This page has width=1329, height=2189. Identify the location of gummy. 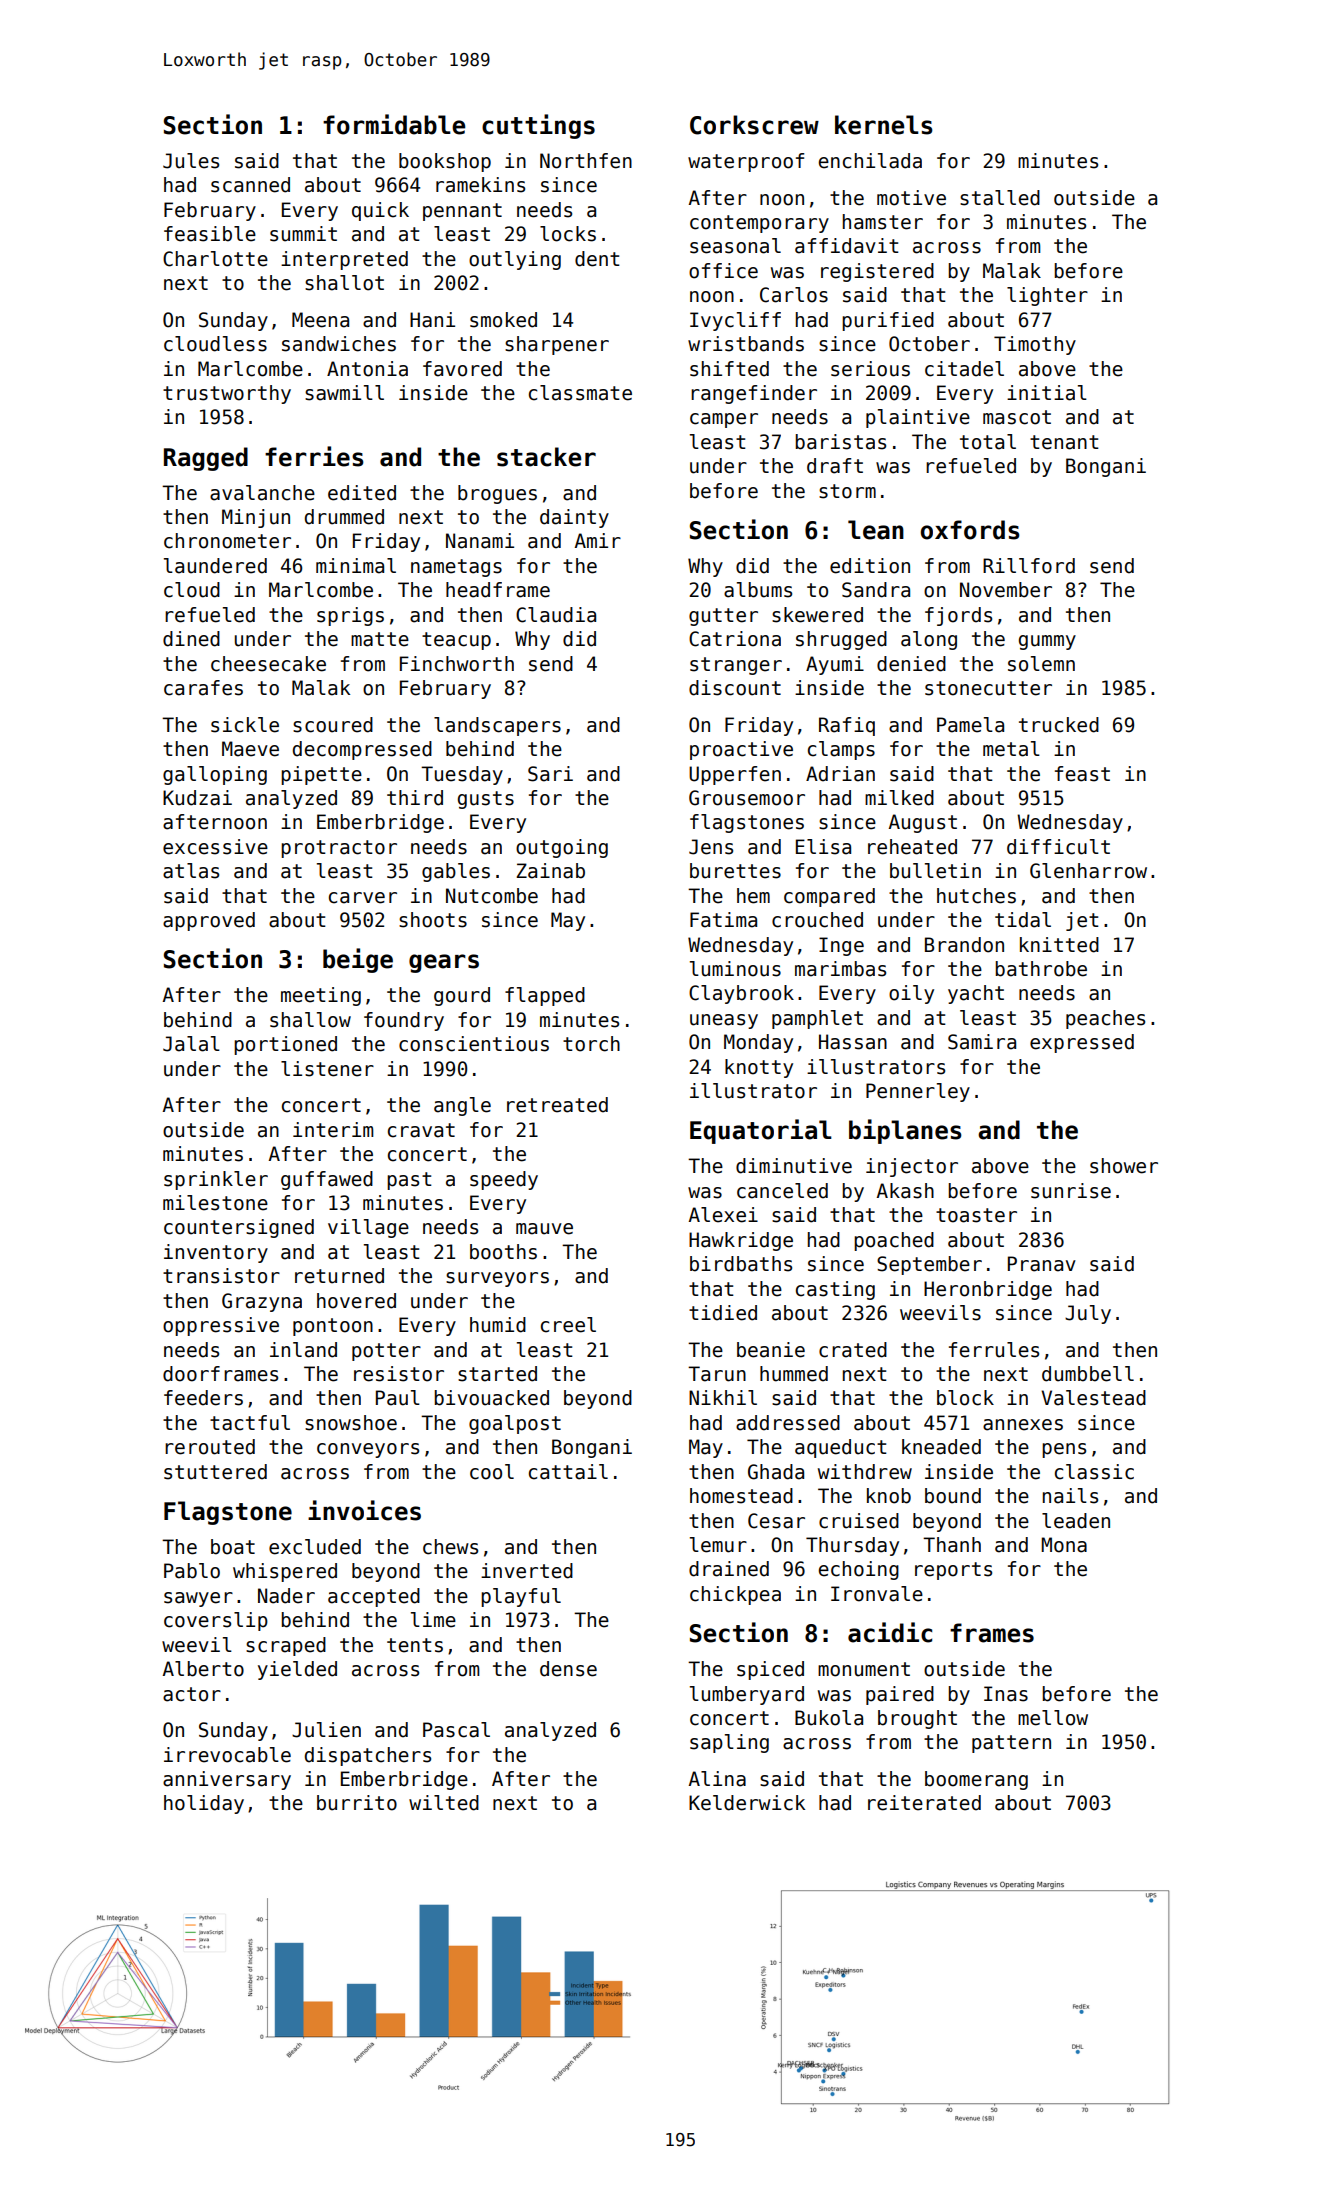
(1047, 642).
